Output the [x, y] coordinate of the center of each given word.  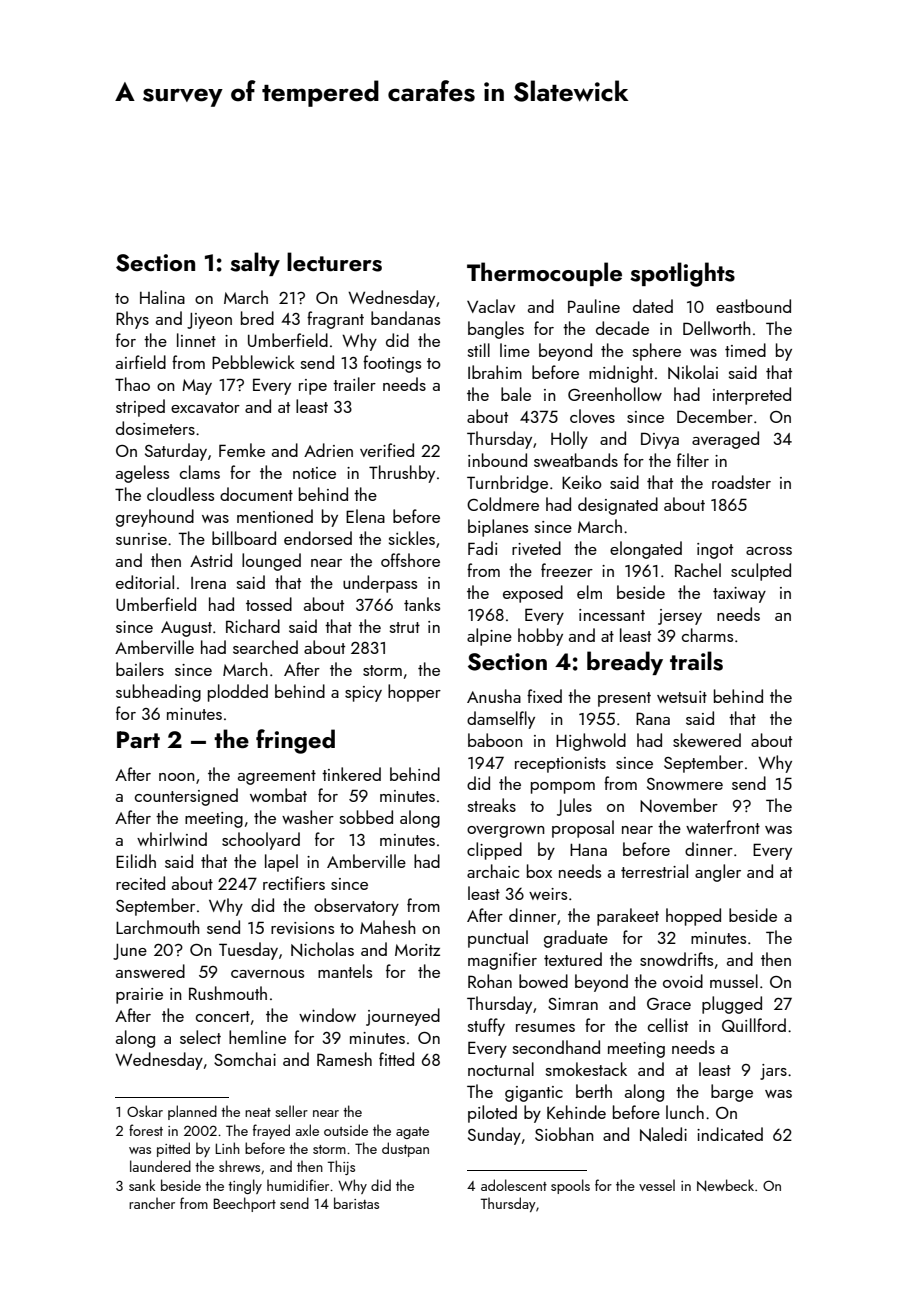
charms [707, 635]
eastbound [753, 306]
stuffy [486, 1027]
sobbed [366, 817]
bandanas [405, 318]
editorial [145, 582]
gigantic [534, 1094]
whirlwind [172, 839]
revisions [302, 928]
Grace [669, 1004]
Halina [162, 297]
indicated [730, 1134]
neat [258, 1112]
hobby [540, 637]
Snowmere [685, 784]
